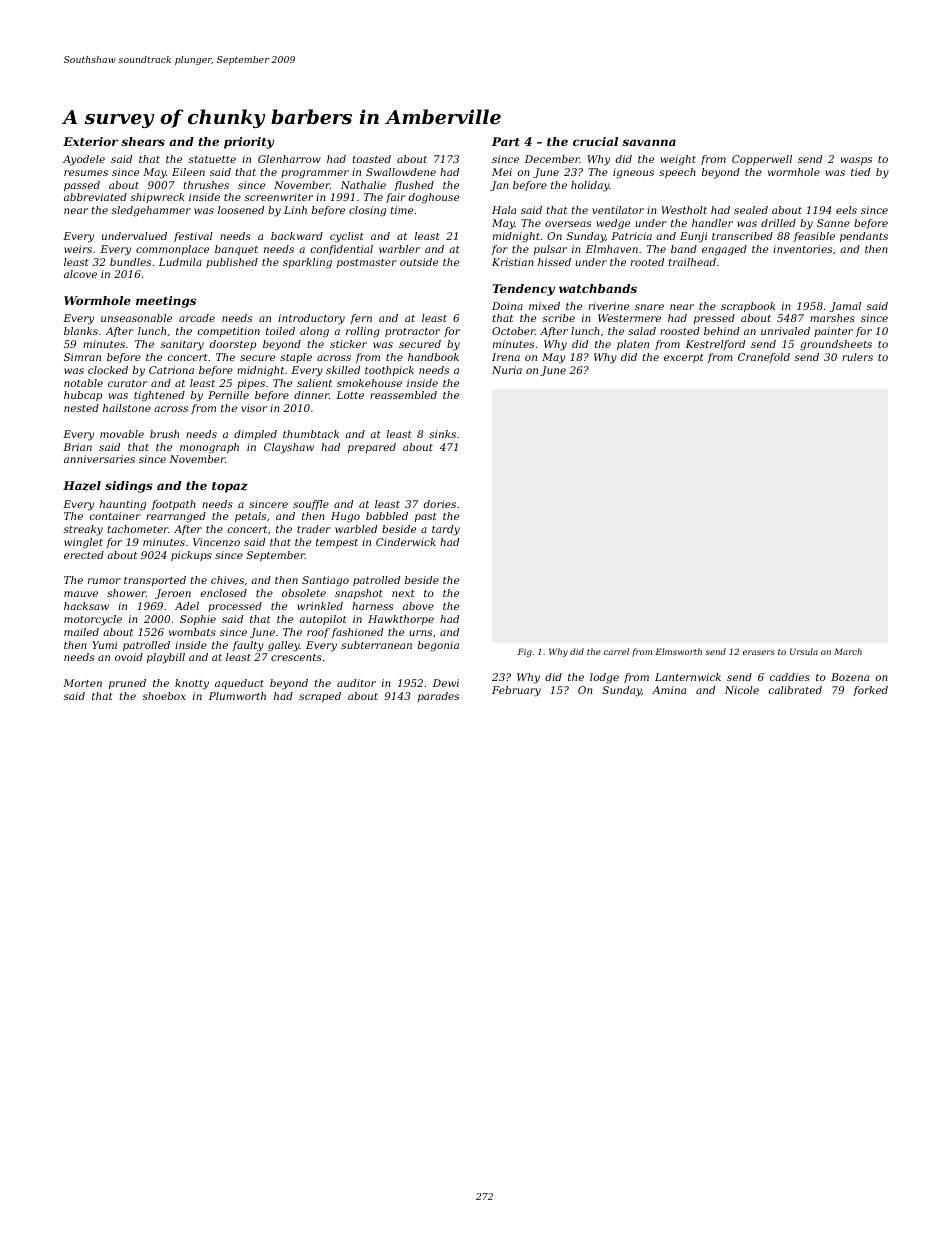  What do you see at coordinates (127, 684) in the screenshot?
I see `pruned` at bounding box center [127, 684].
